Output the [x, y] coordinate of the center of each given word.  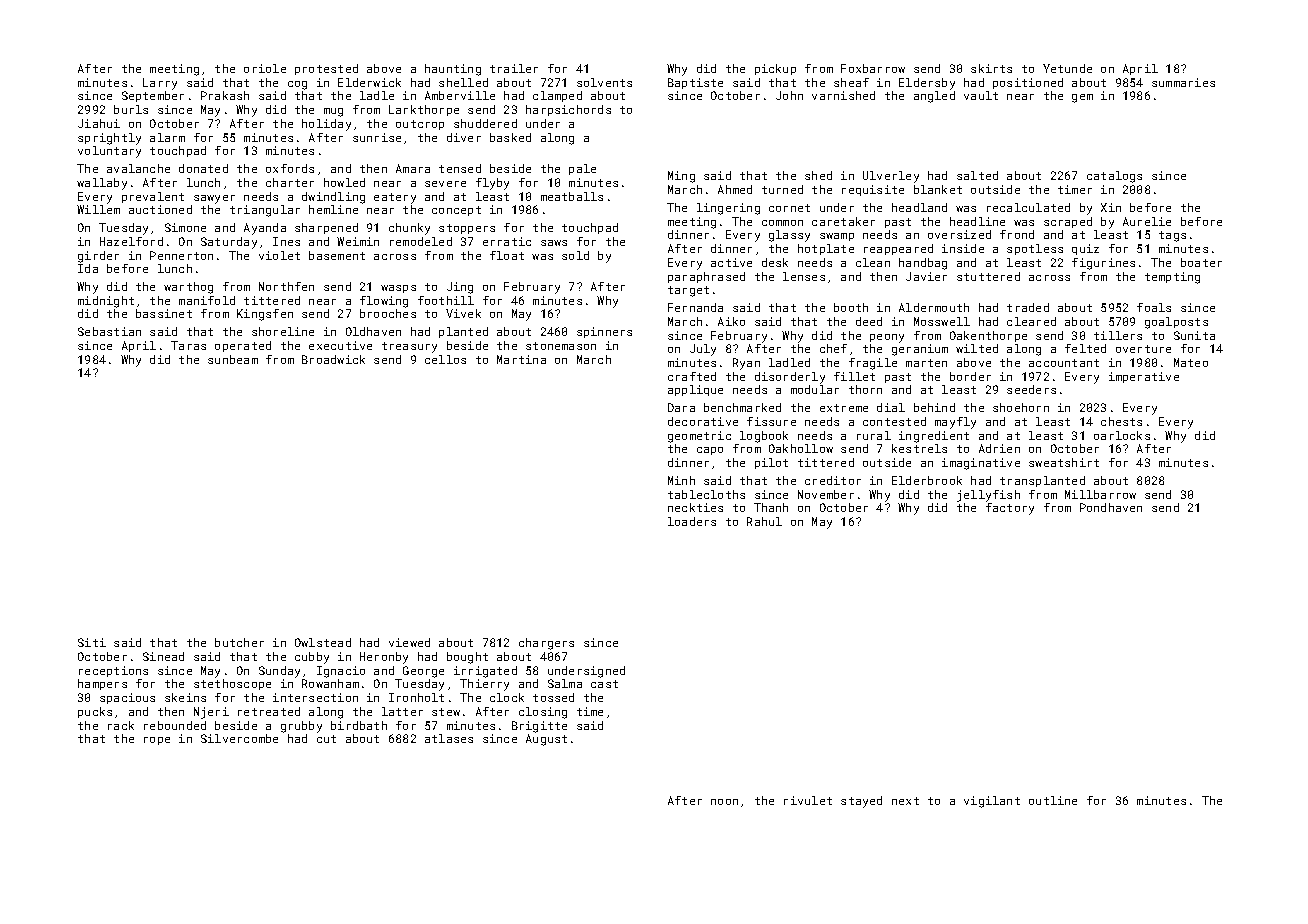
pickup [775, 69]
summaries [1183, 82]
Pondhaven [1111, 507]
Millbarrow [1100, 494]
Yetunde [1067, 68]
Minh [681, 480]
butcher [239, 642]
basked [510, 137]
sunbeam [233, 359]
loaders [692, 521]
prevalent [153, 197]
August [546, 740]
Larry [160, 84]
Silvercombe [239, 738]
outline [1053, 800]
